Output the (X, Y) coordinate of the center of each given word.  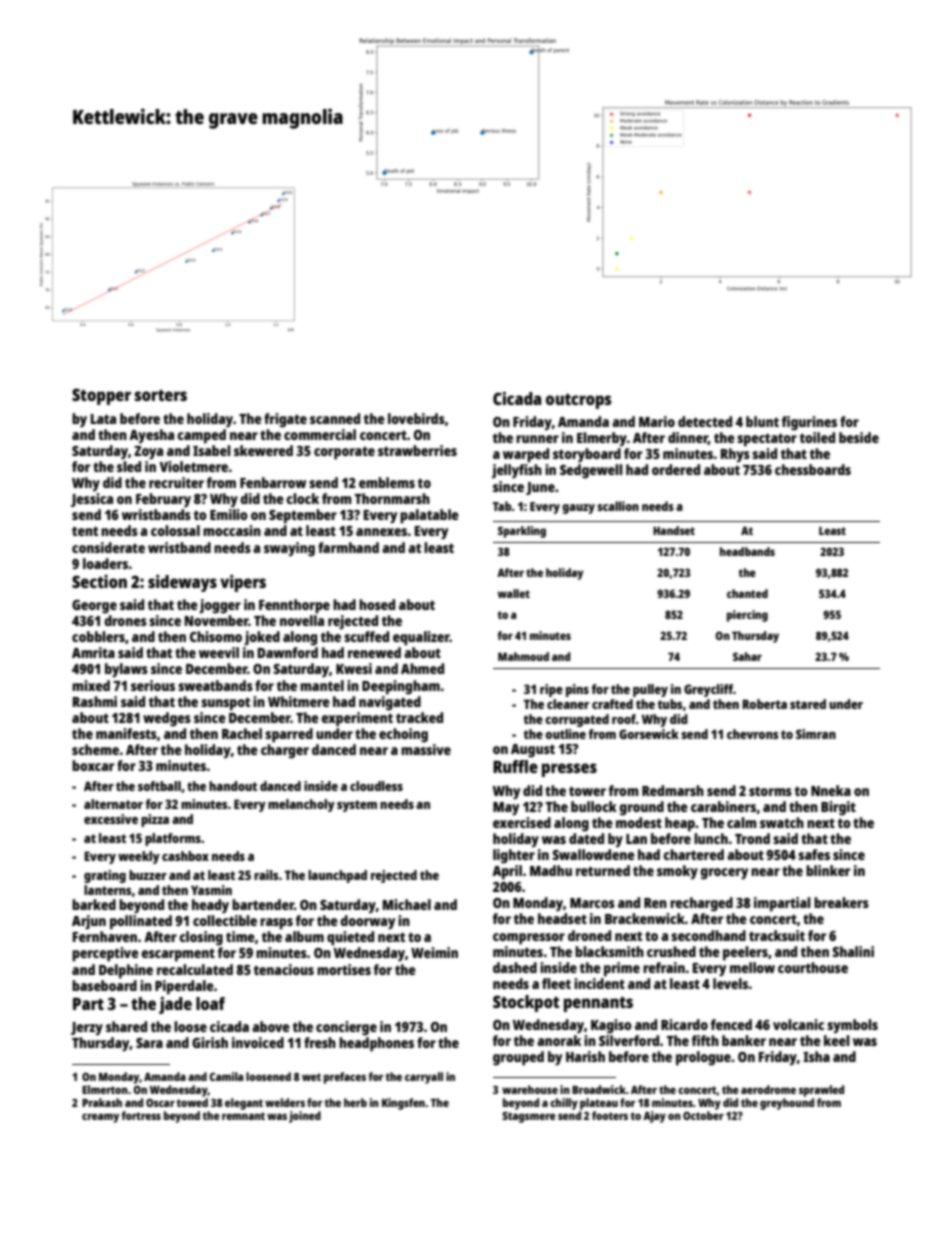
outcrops (578, 401)
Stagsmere (529, 1117)
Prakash (102, 1102)
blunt (762, 421)
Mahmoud (523, 656)
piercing (747, 616)
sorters (161, 395)
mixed (91, 685)
